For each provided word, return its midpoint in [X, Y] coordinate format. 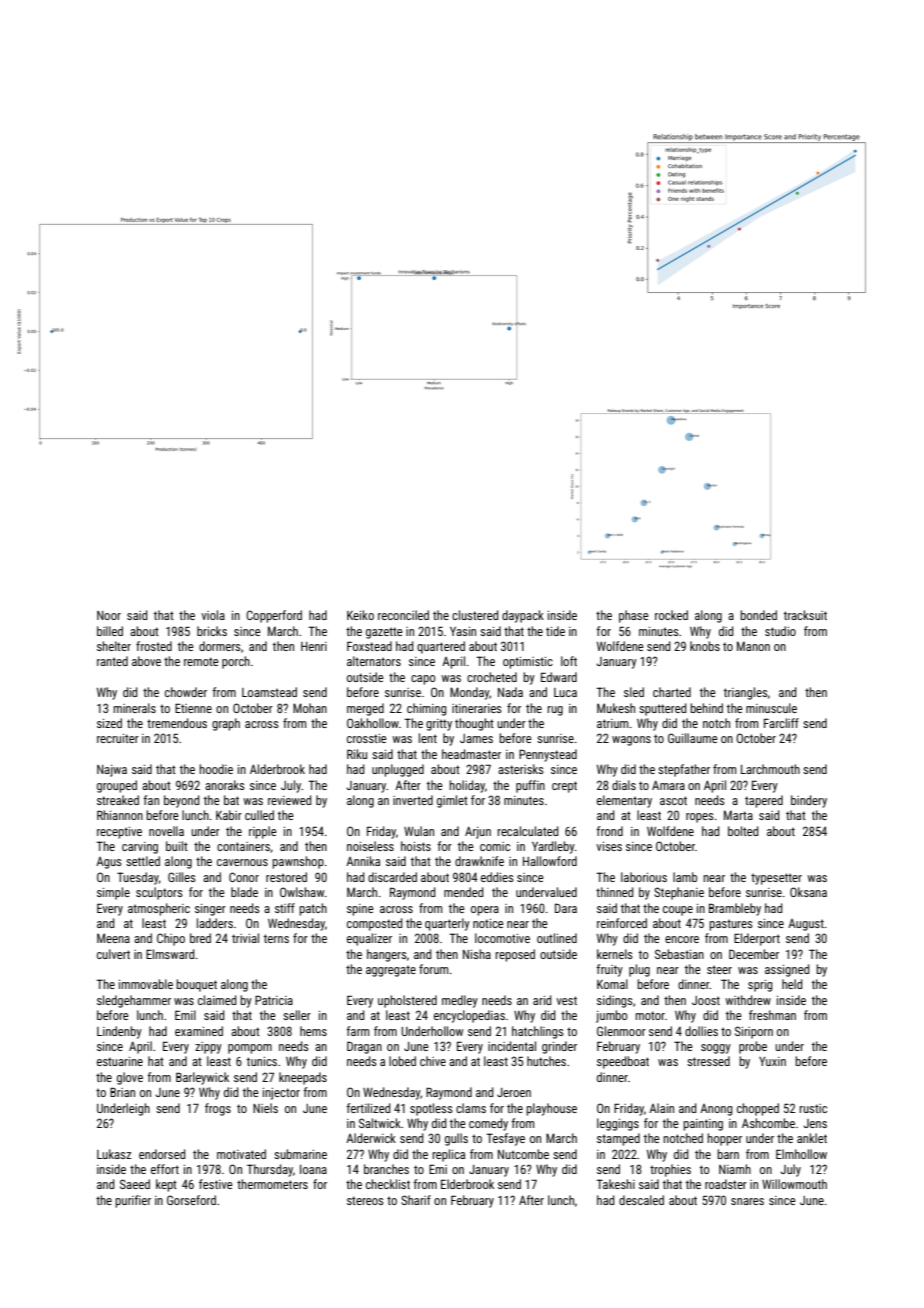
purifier [133, 1201]
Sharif [416, 1200]
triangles [746, 693]
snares [747, 1201]
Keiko [360, 615]
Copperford [274, 616]
